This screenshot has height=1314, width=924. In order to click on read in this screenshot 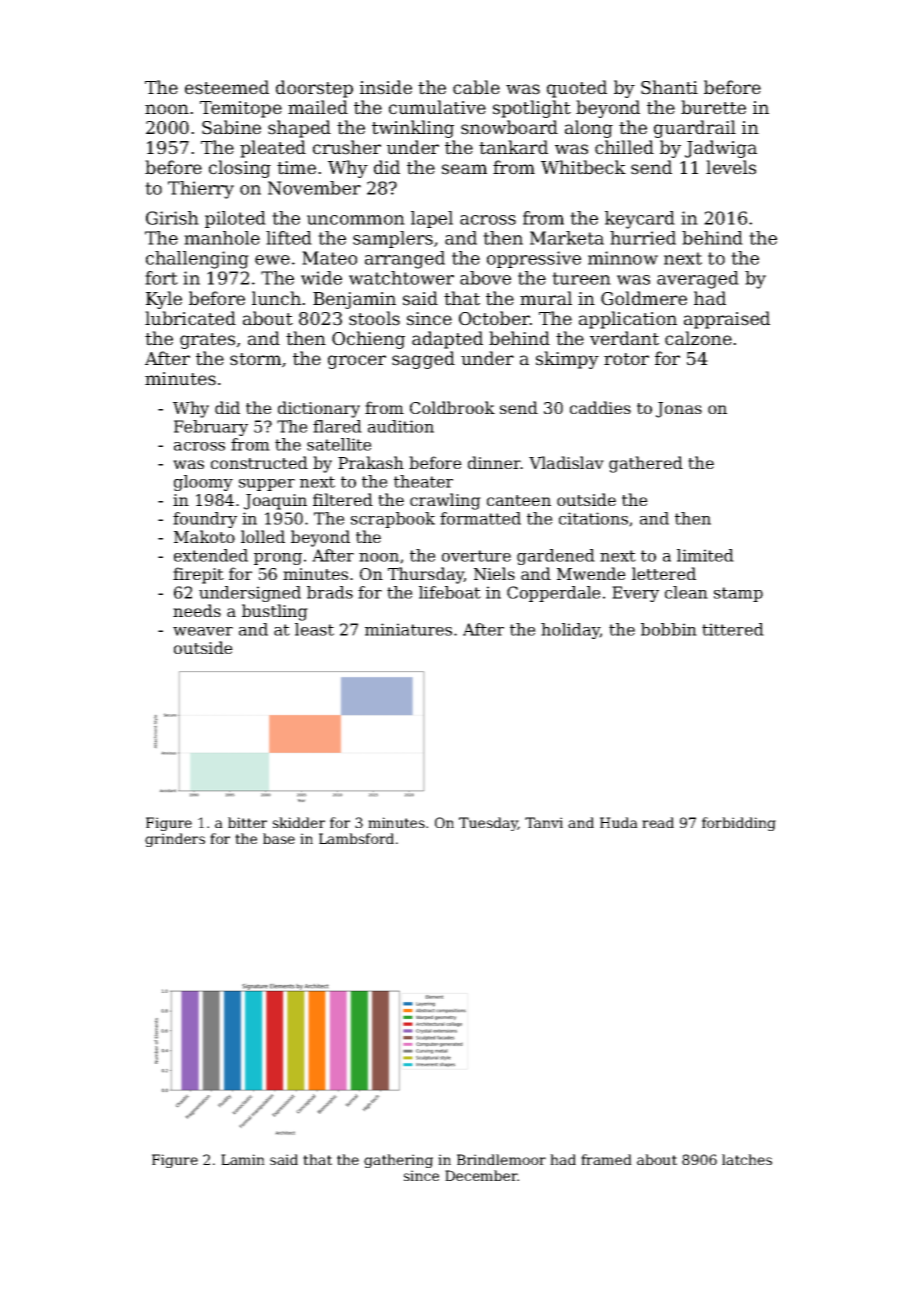, I will do `click(658, 822)`.
